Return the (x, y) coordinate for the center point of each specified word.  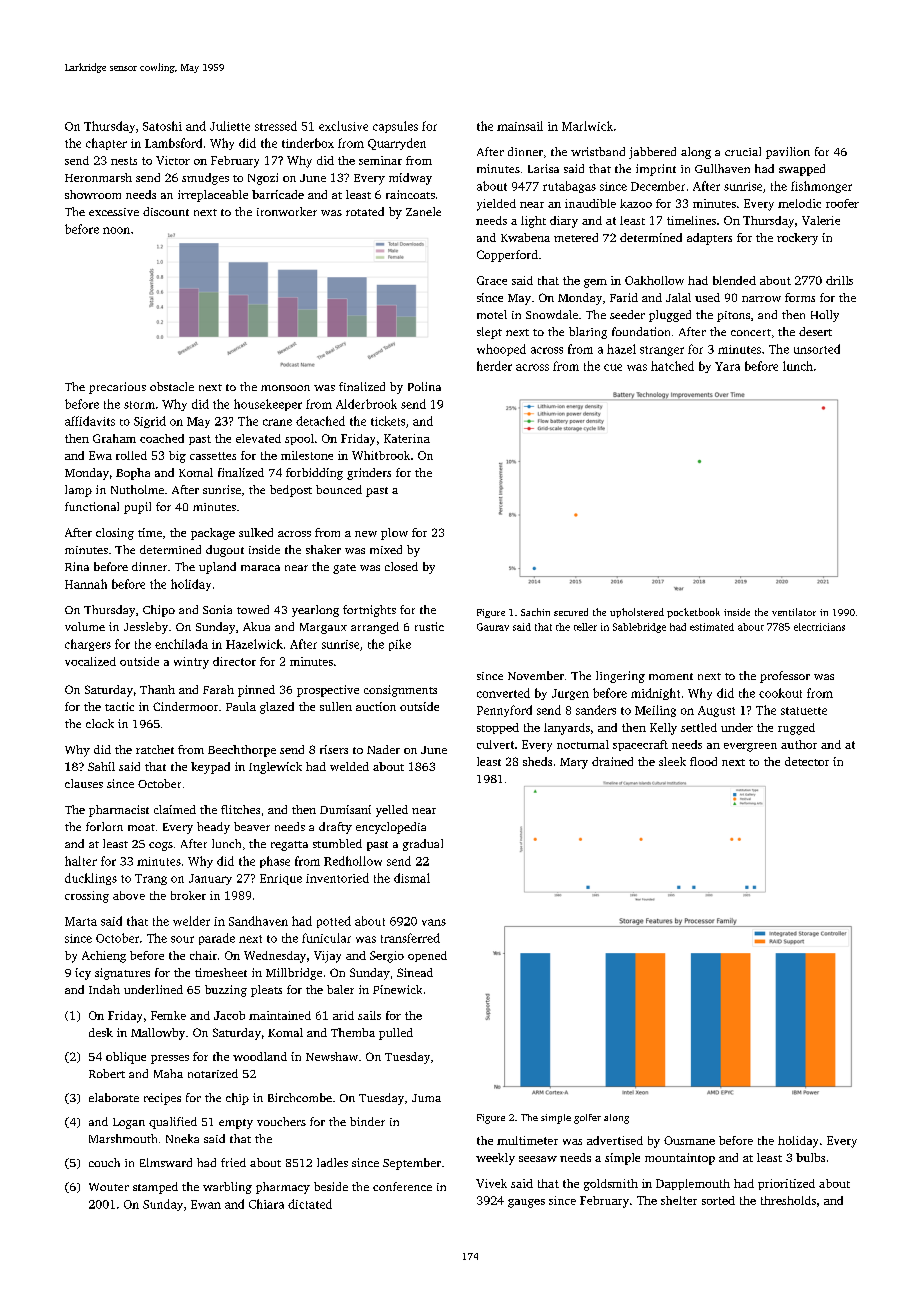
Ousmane (689, 1140)
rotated (365, 211)
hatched (672, 366)
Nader (383, 749)
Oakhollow (654, 280)
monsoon (285, 388)
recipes (162, 1099)
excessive (114, 212)
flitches (240, 809)
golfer (587, 1119)
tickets (388, 421)
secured (571, 612)
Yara (727, 366)
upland (217, 568)
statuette (804, 711)
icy (83, 974)
